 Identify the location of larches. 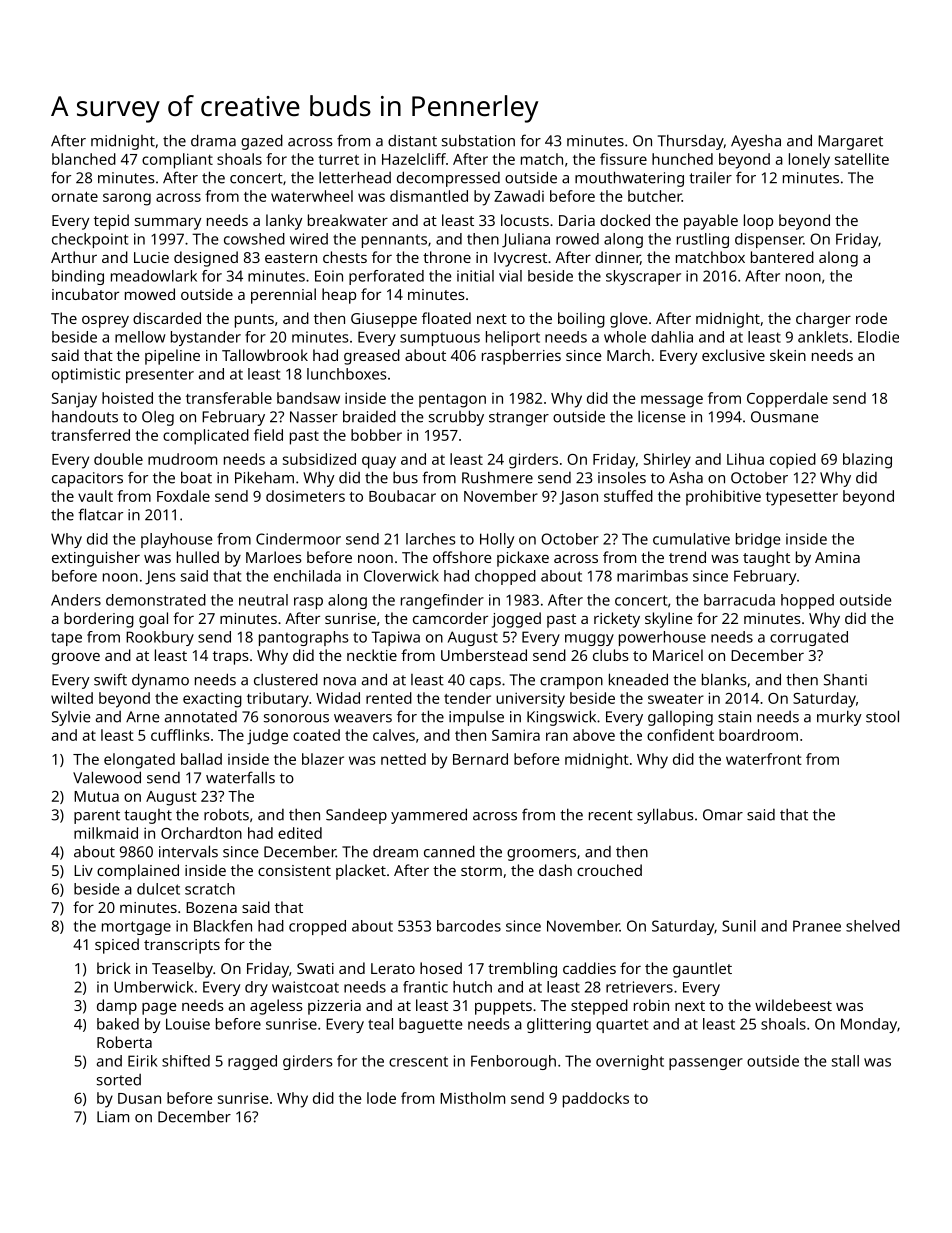
(431, 539).
